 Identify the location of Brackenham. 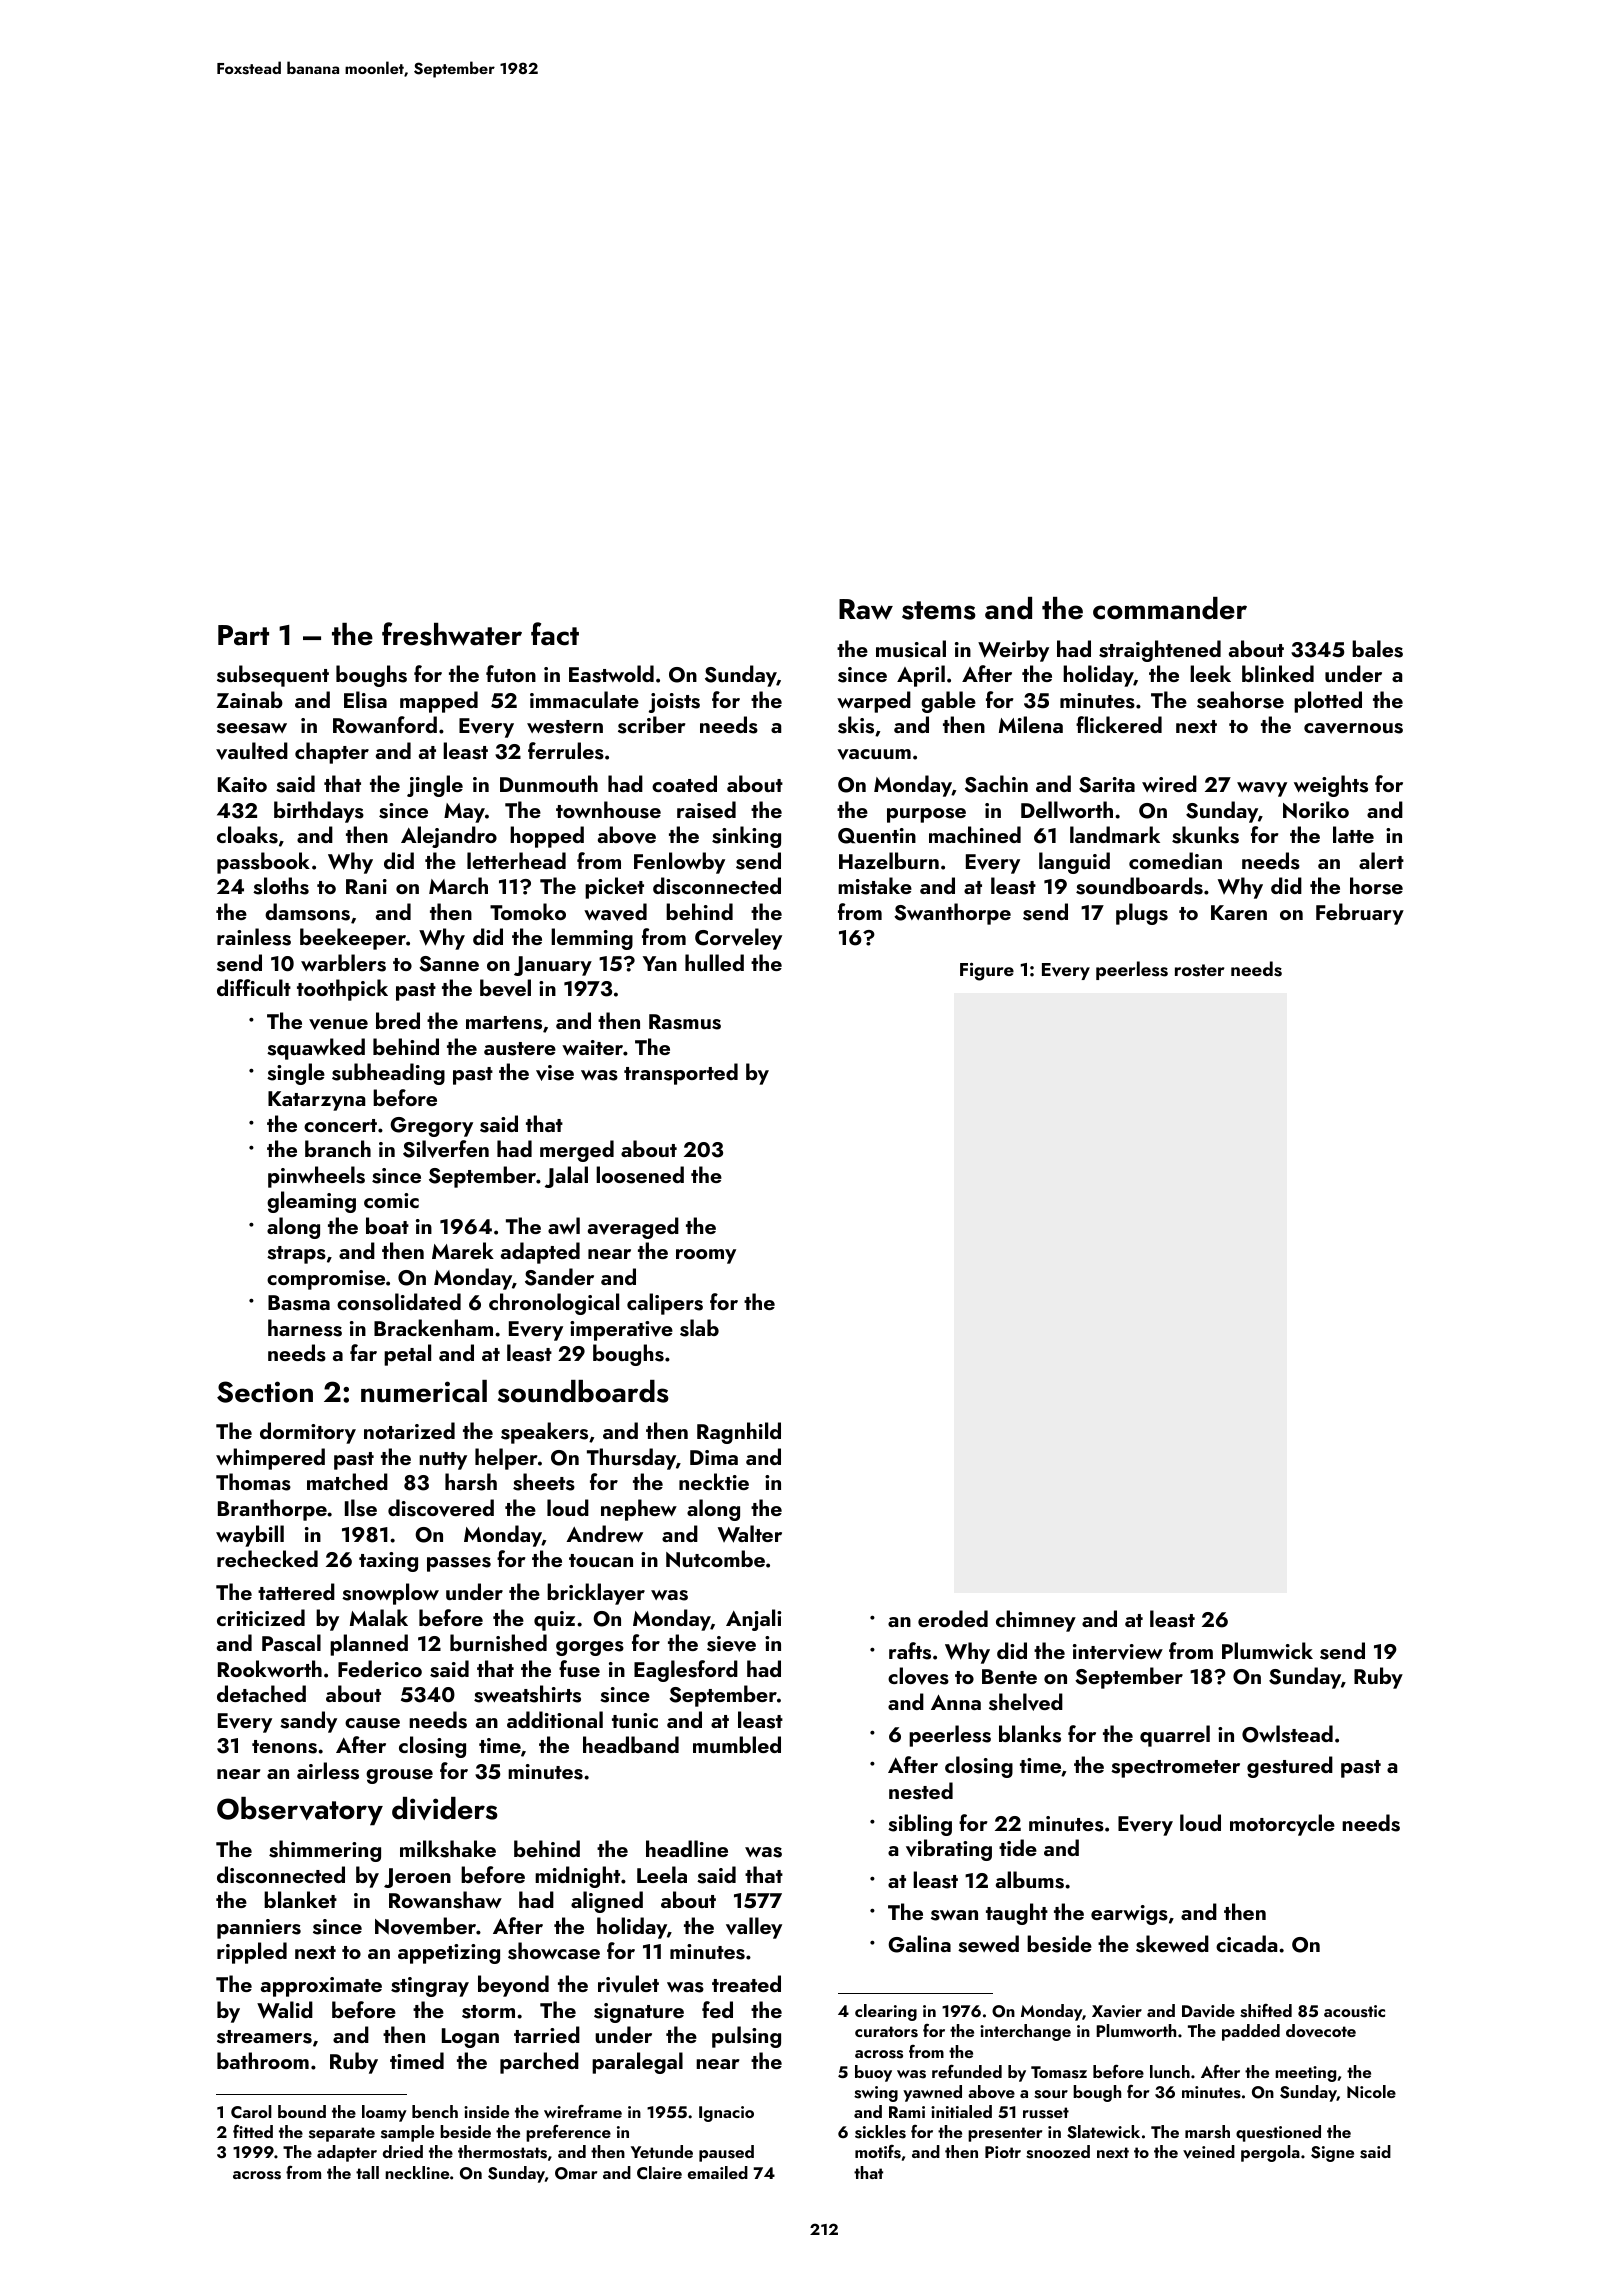
(433, 1327).
